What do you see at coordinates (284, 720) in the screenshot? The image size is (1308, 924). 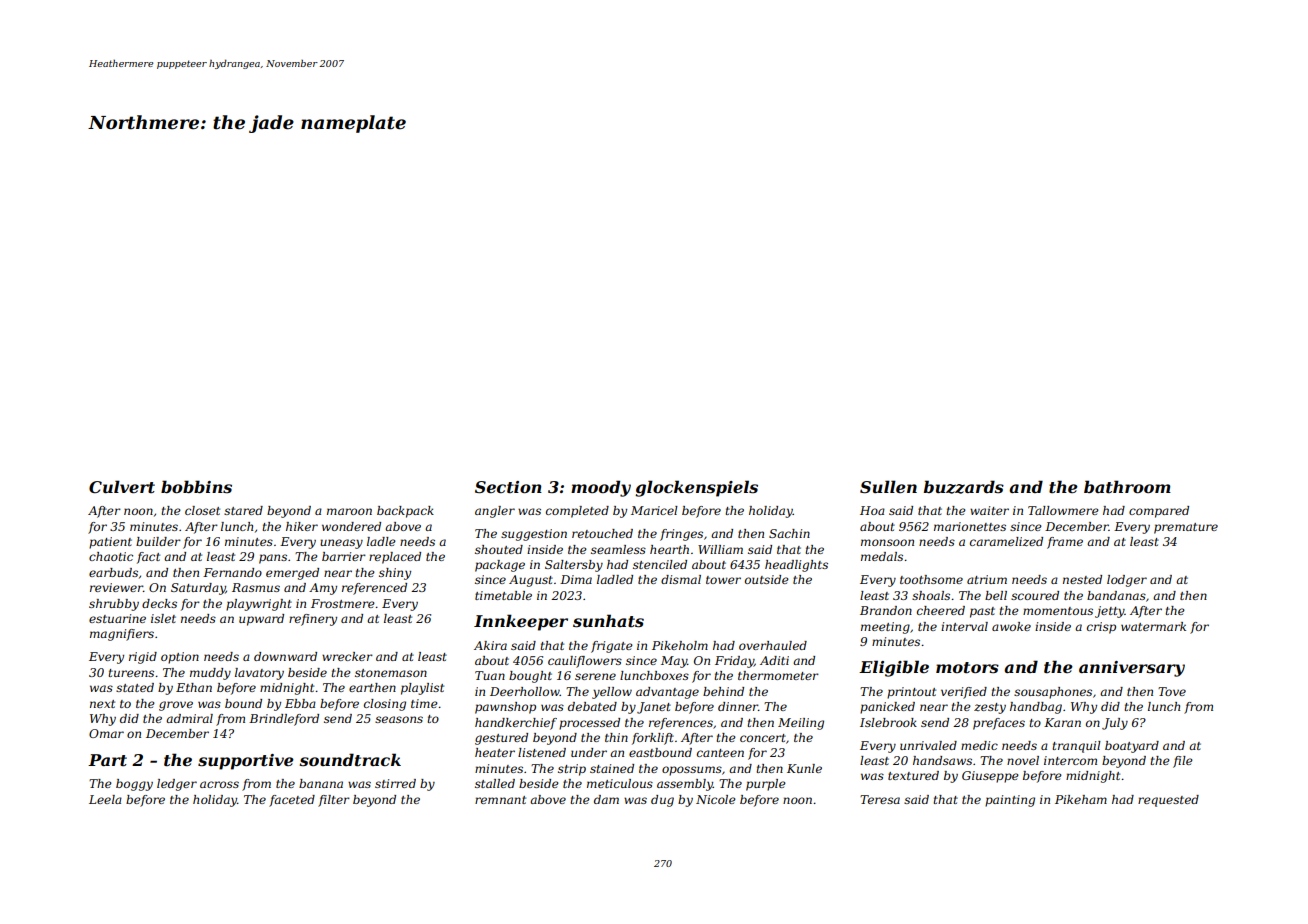 I see `Brindleford` at bounding box center [284, 720].
